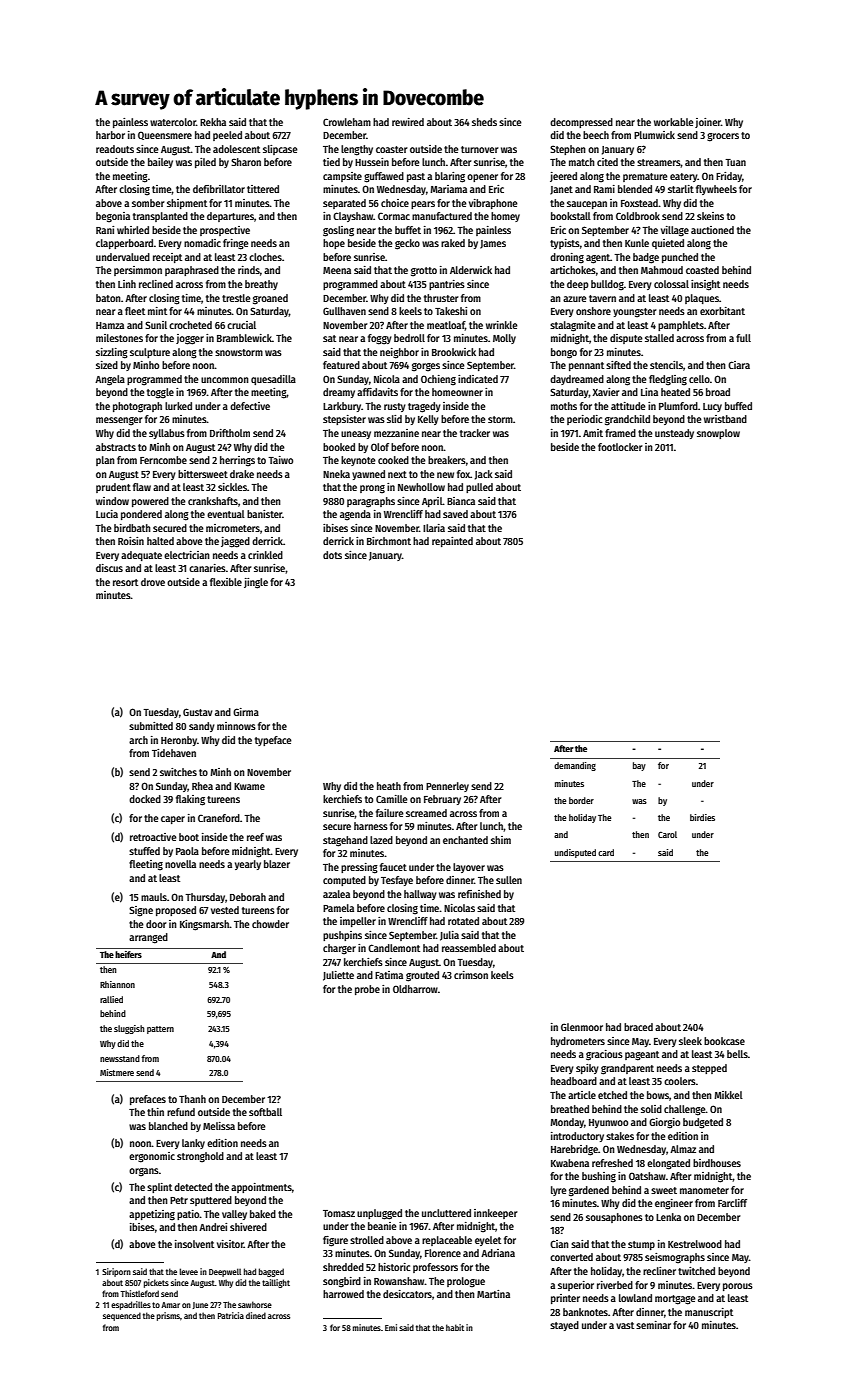 The image size is (849, 1400). What do you see at coordinates (717, 1163) in the page?
I see `birdhouses` at bounding box center [717, 1163].
